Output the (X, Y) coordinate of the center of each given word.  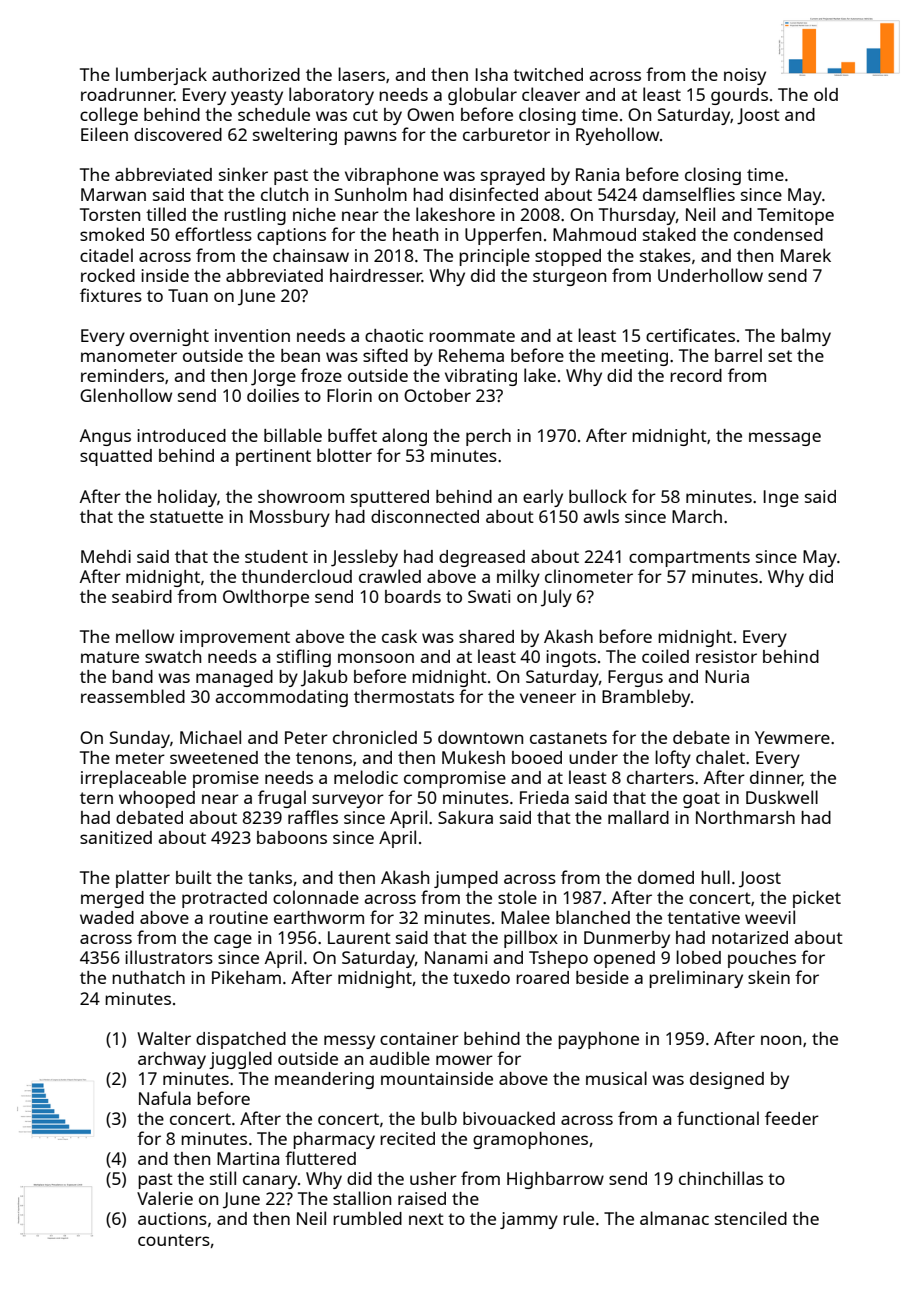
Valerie (165, 1198)
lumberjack (161, 76)
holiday (187, 498)
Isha (492, 74)
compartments (689, 559)
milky (518, 578)
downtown (480, 737)
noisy (745, 76)
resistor (726, 656)
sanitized (116, 837)
